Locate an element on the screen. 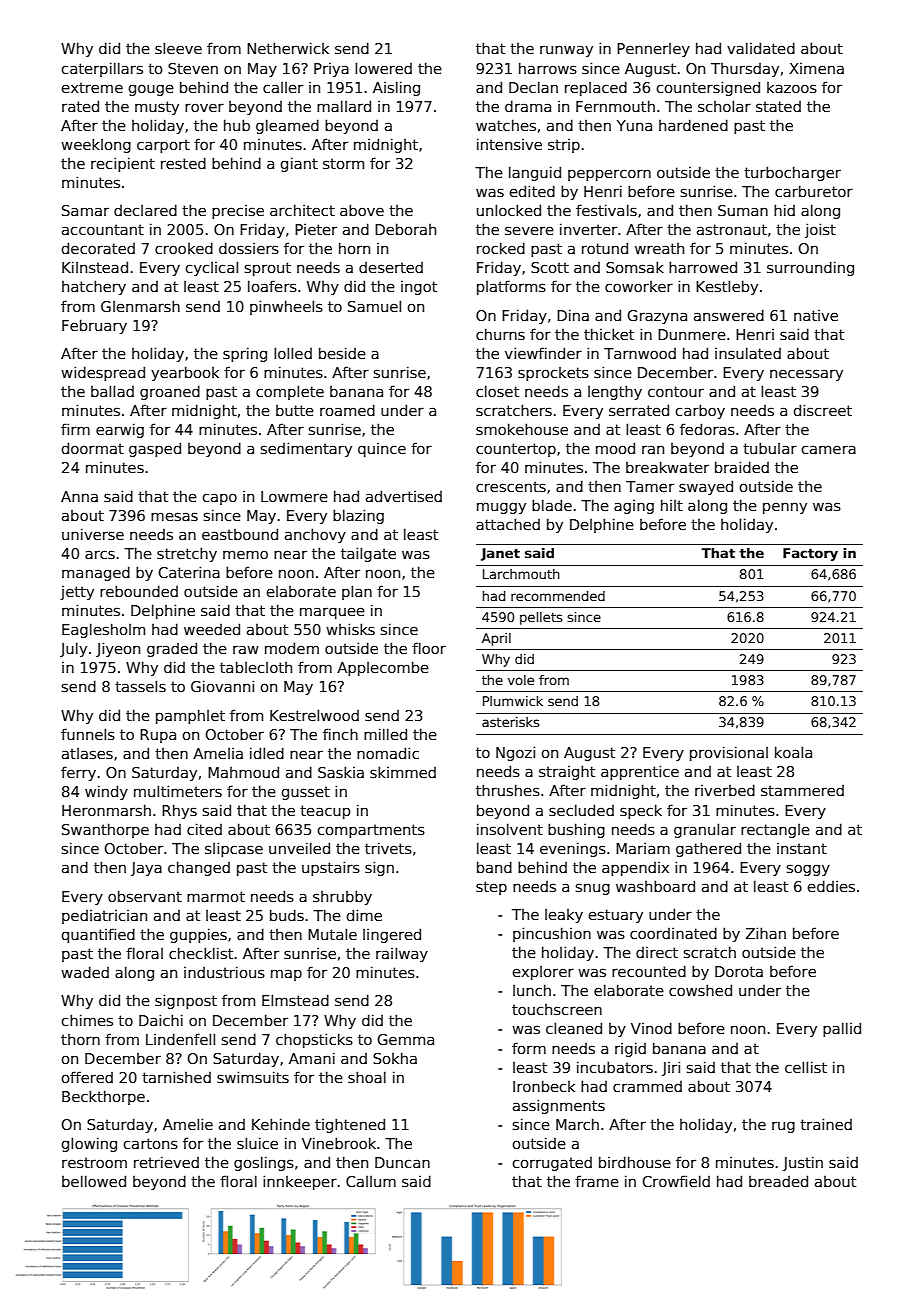  atlases is located at coordinates (87, 753).
